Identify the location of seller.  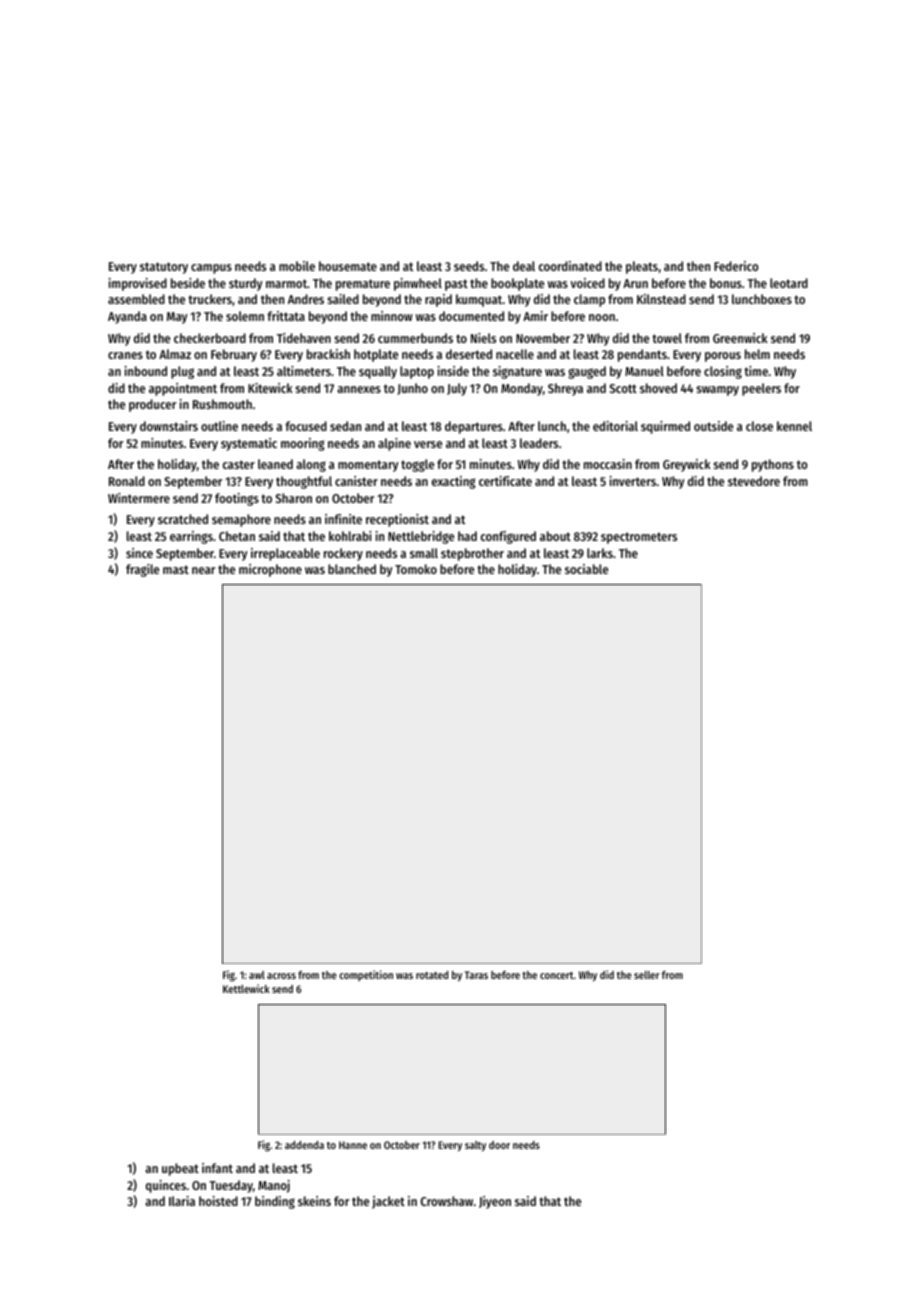
(647, 975).
